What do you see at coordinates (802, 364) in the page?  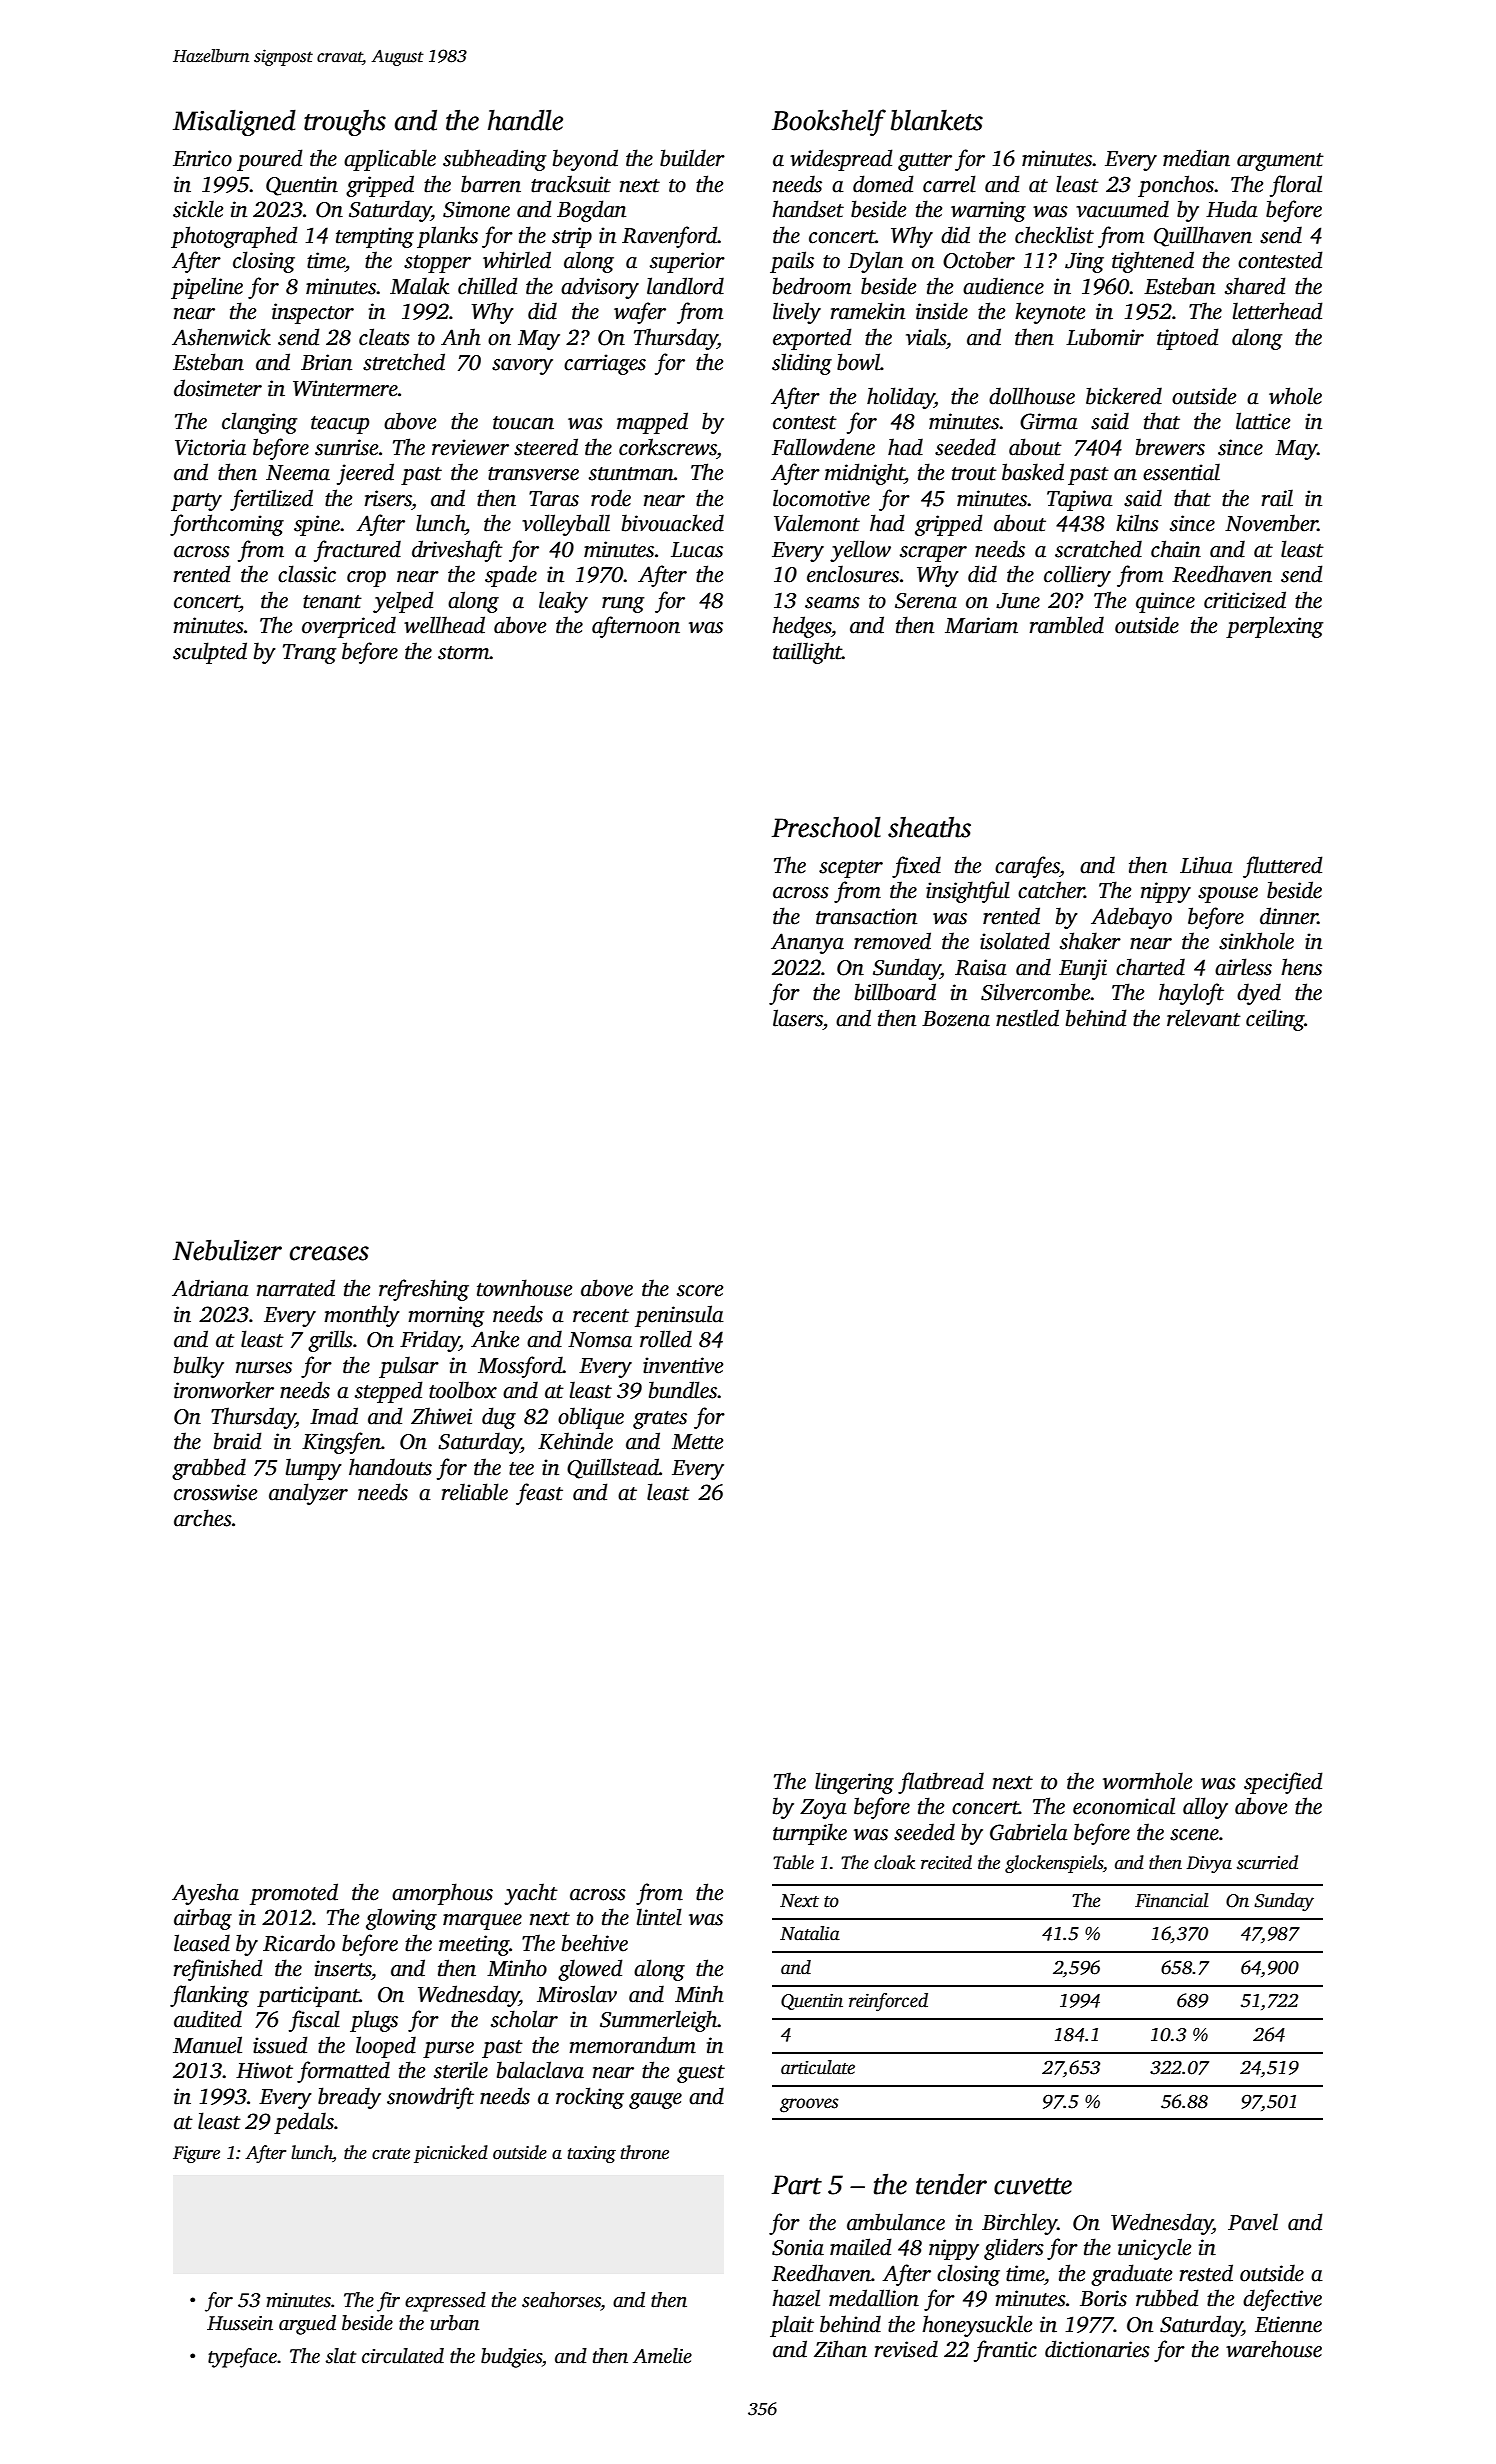 I see `sliding` at bounding box center [802, 364].
